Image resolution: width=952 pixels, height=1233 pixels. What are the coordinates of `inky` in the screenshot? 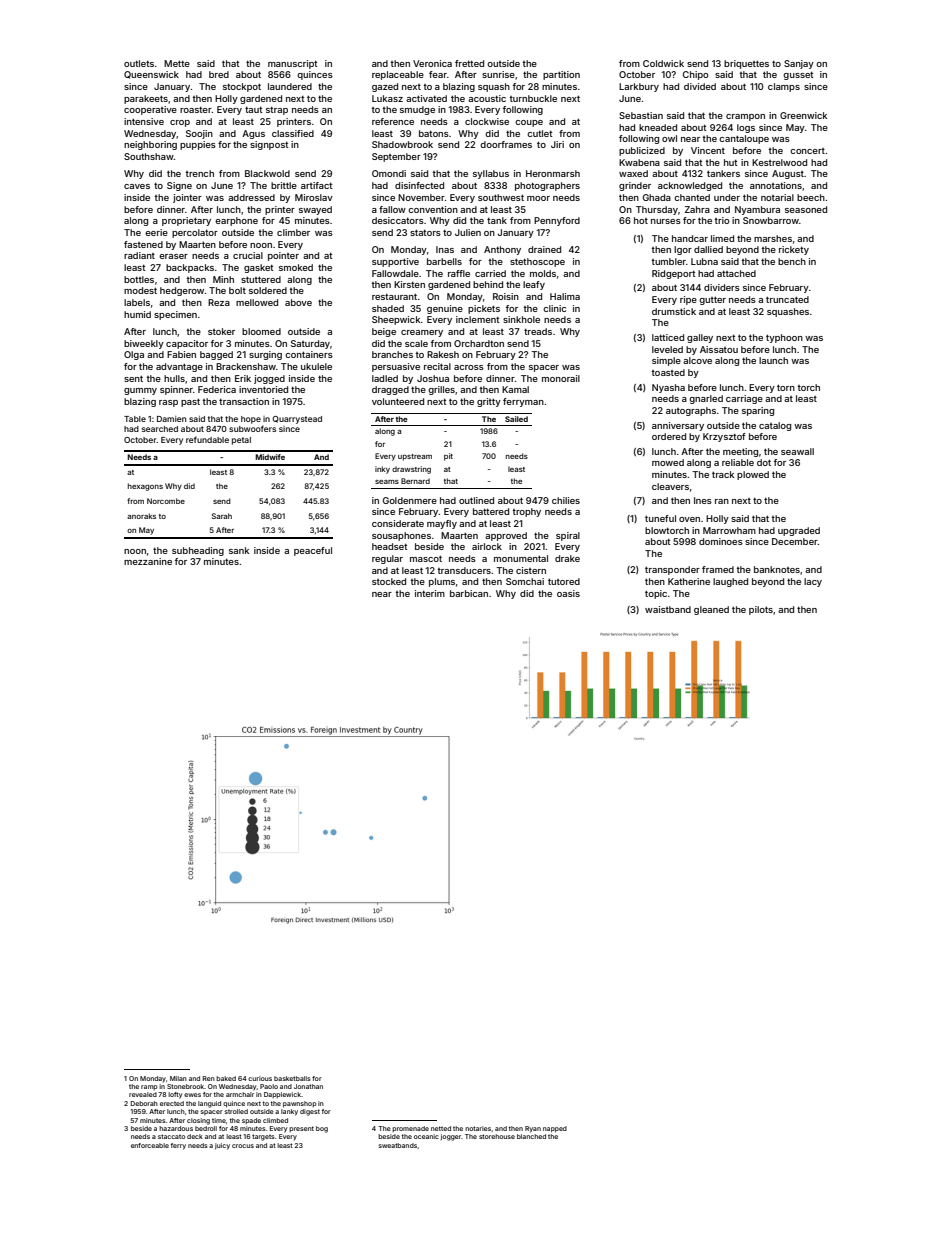 It's located at (382, 470).
